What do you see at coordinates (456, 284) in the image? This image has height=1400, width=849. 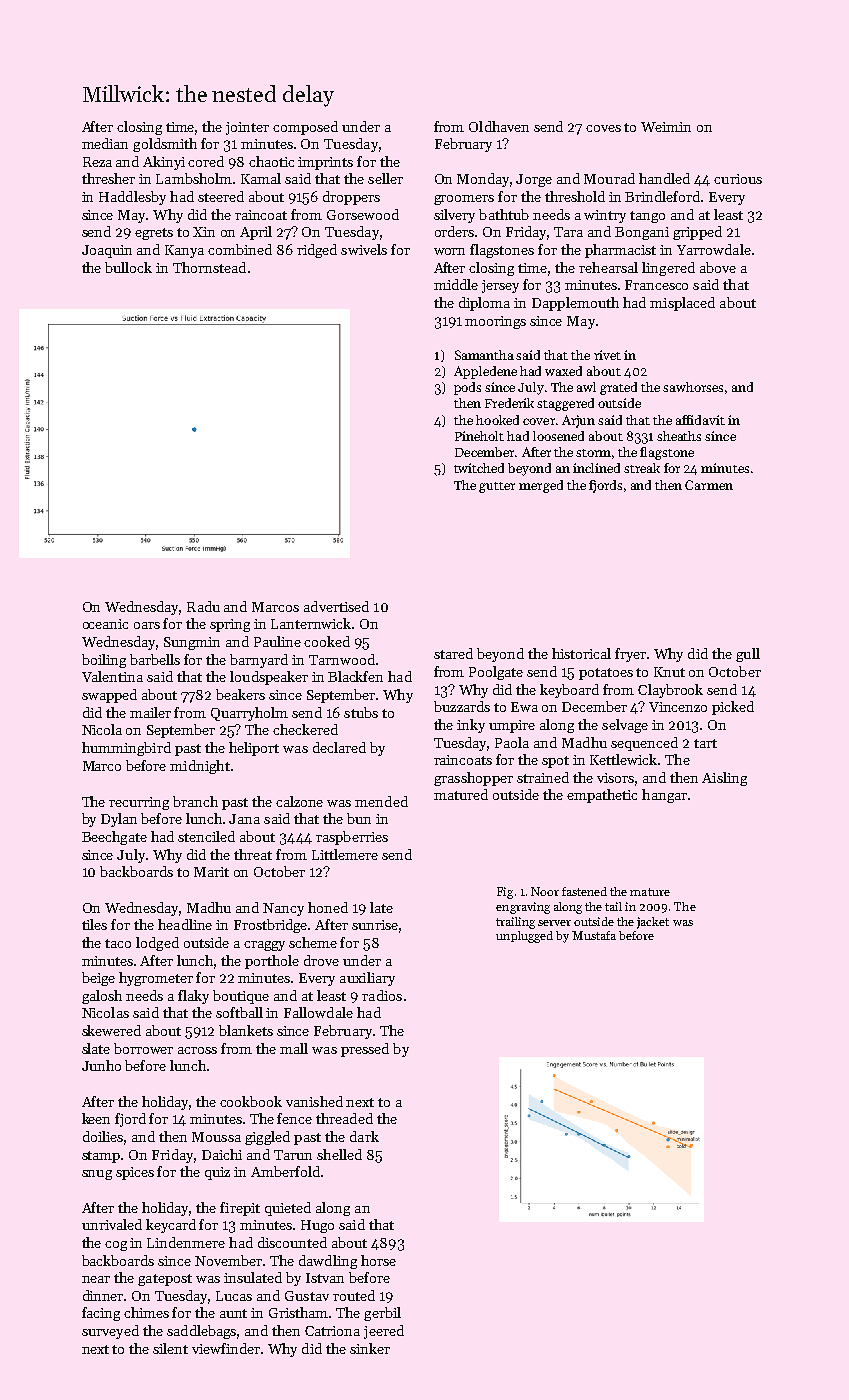 I see `middle` at bounding box center [456, 284].
